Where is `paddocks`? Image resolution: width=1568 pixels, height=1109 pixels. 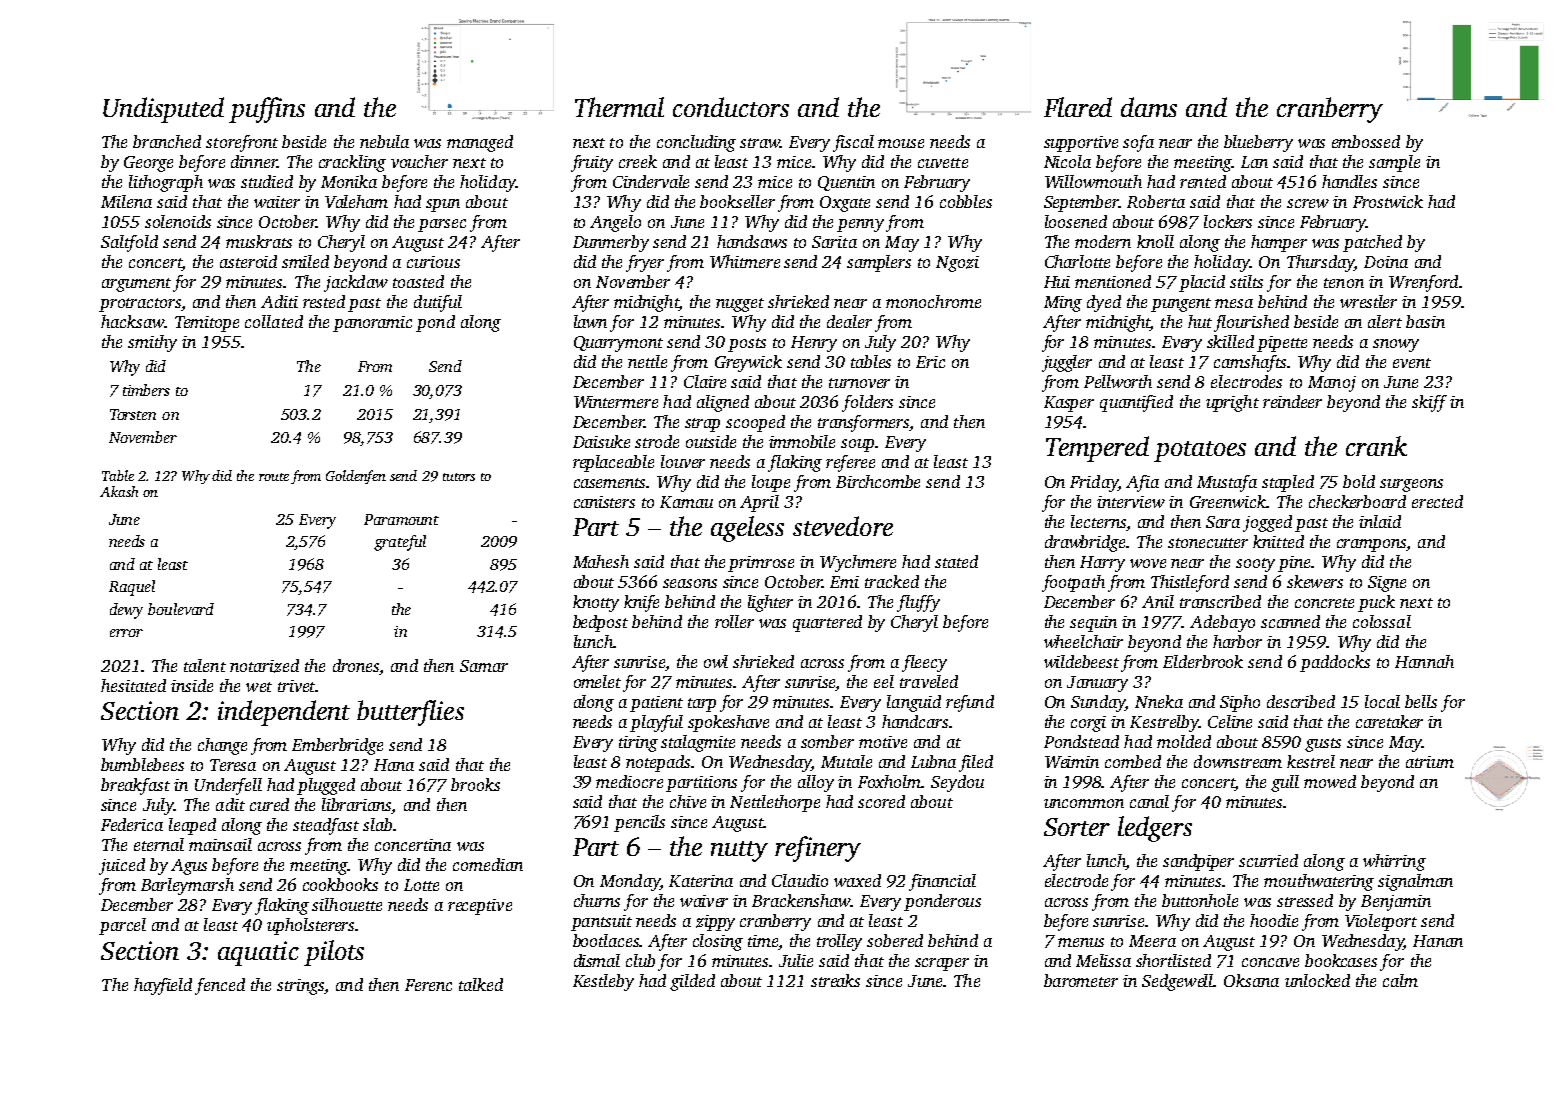 paddocks is located at coordinates (1335, 663).
